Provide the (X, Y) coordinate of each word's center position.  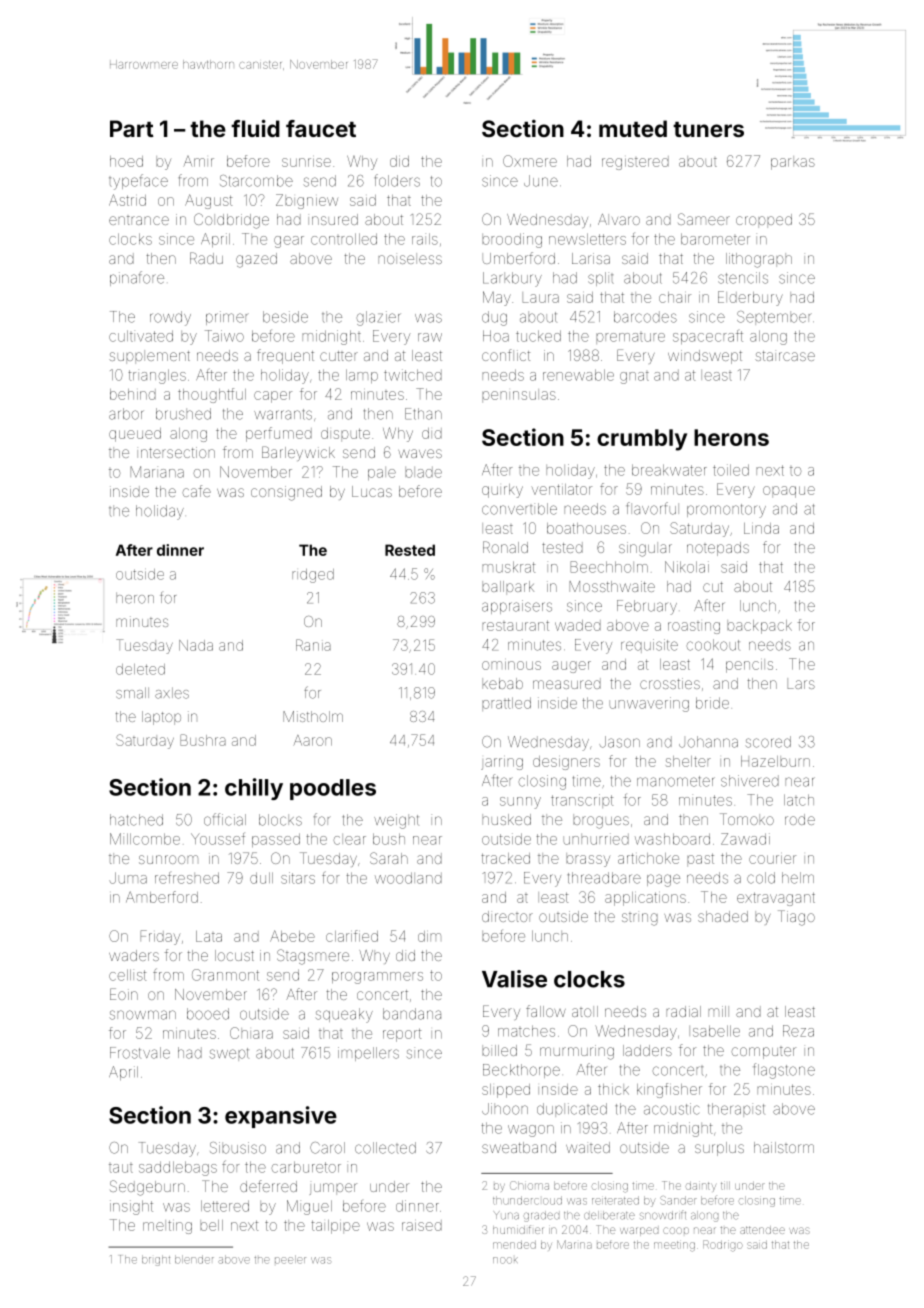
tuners (708, 129)
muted (633, 128)
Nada (196, 645)
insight (131, 1207)
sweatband (519, 1147)
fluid (255, 128)
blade (423, 472)
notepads (718, 549)
